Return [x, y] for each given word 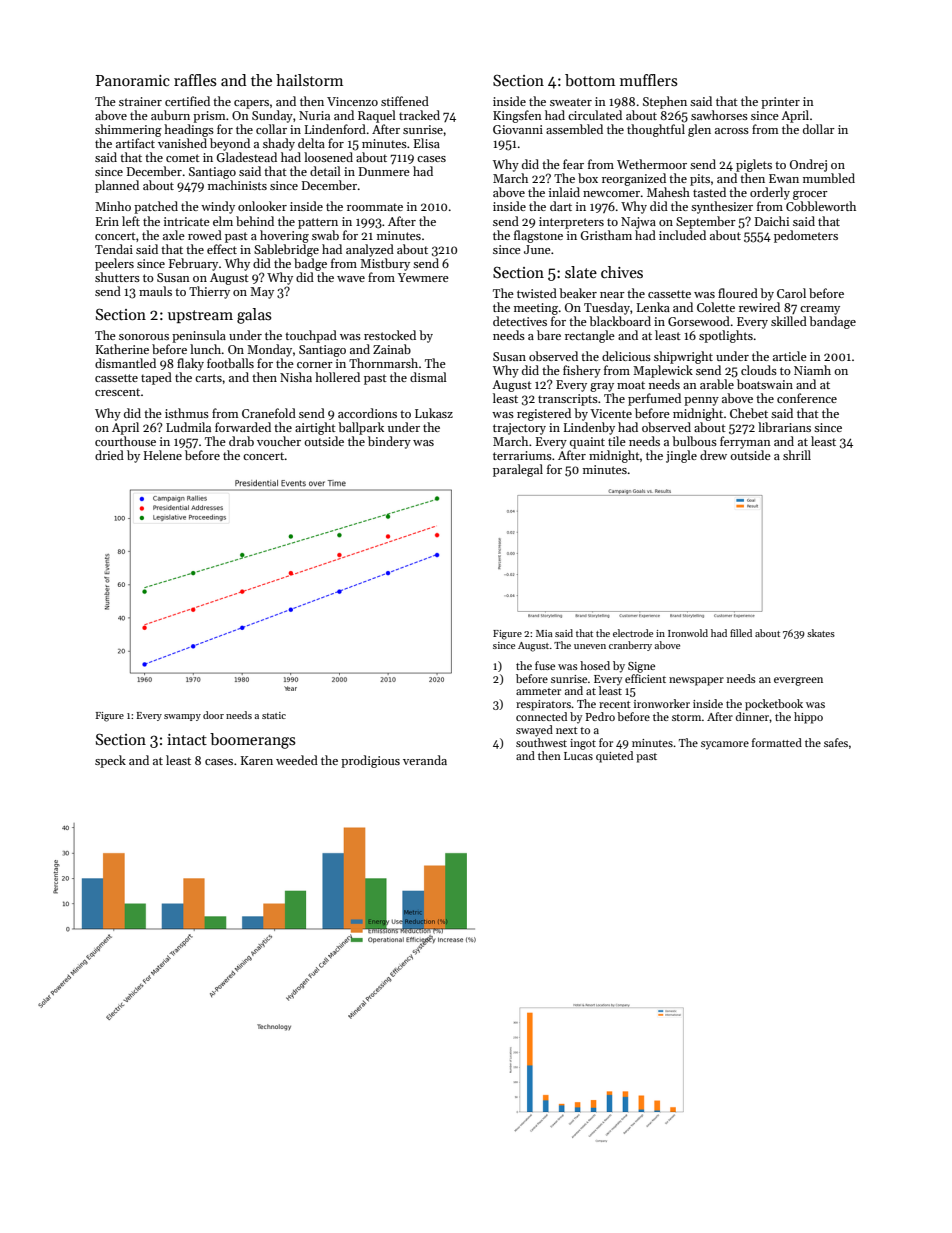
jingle [681, 456]
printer [780, 103]
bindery [389, 442]
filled [741, 633]
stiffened [405, 101]
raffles [195, 80]
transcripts [568, 400]
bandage [832, 322]
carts [208, 378]
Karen [257, 760]
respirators [543, 705]
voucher [279, 441]
